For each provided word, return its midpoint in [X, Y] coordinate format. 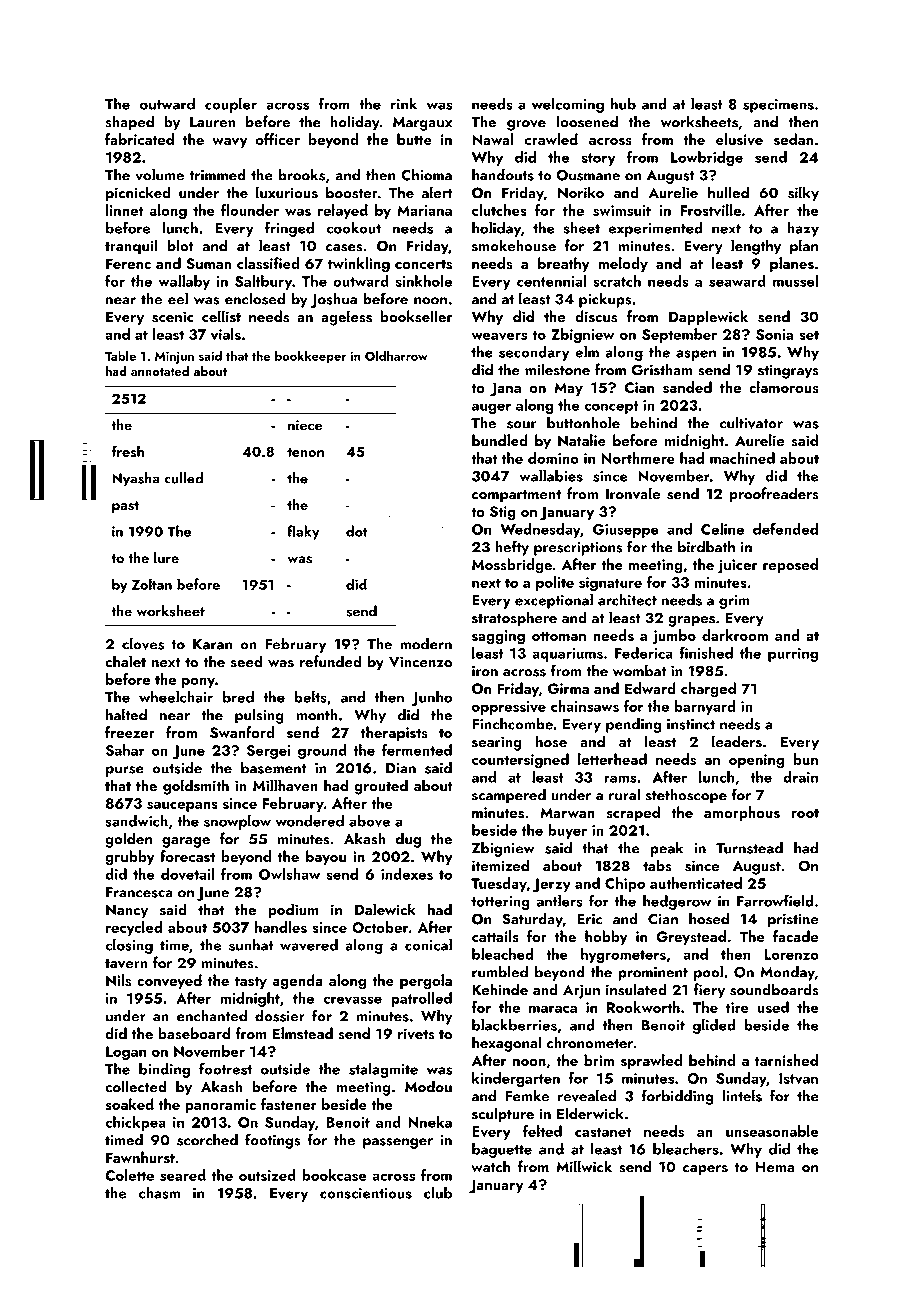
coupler [231, 105]
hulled [728, 192]
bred [238, 697]
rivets [416, 1034]
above [369, 821]
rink [404, 104]
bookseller [417, 316]
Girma [568, 689]
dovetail [188, 874]
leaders [737, 741]
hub [623, 104]
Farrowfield [775, 900]
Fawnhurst [140, 1157]
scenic [173, 317]
